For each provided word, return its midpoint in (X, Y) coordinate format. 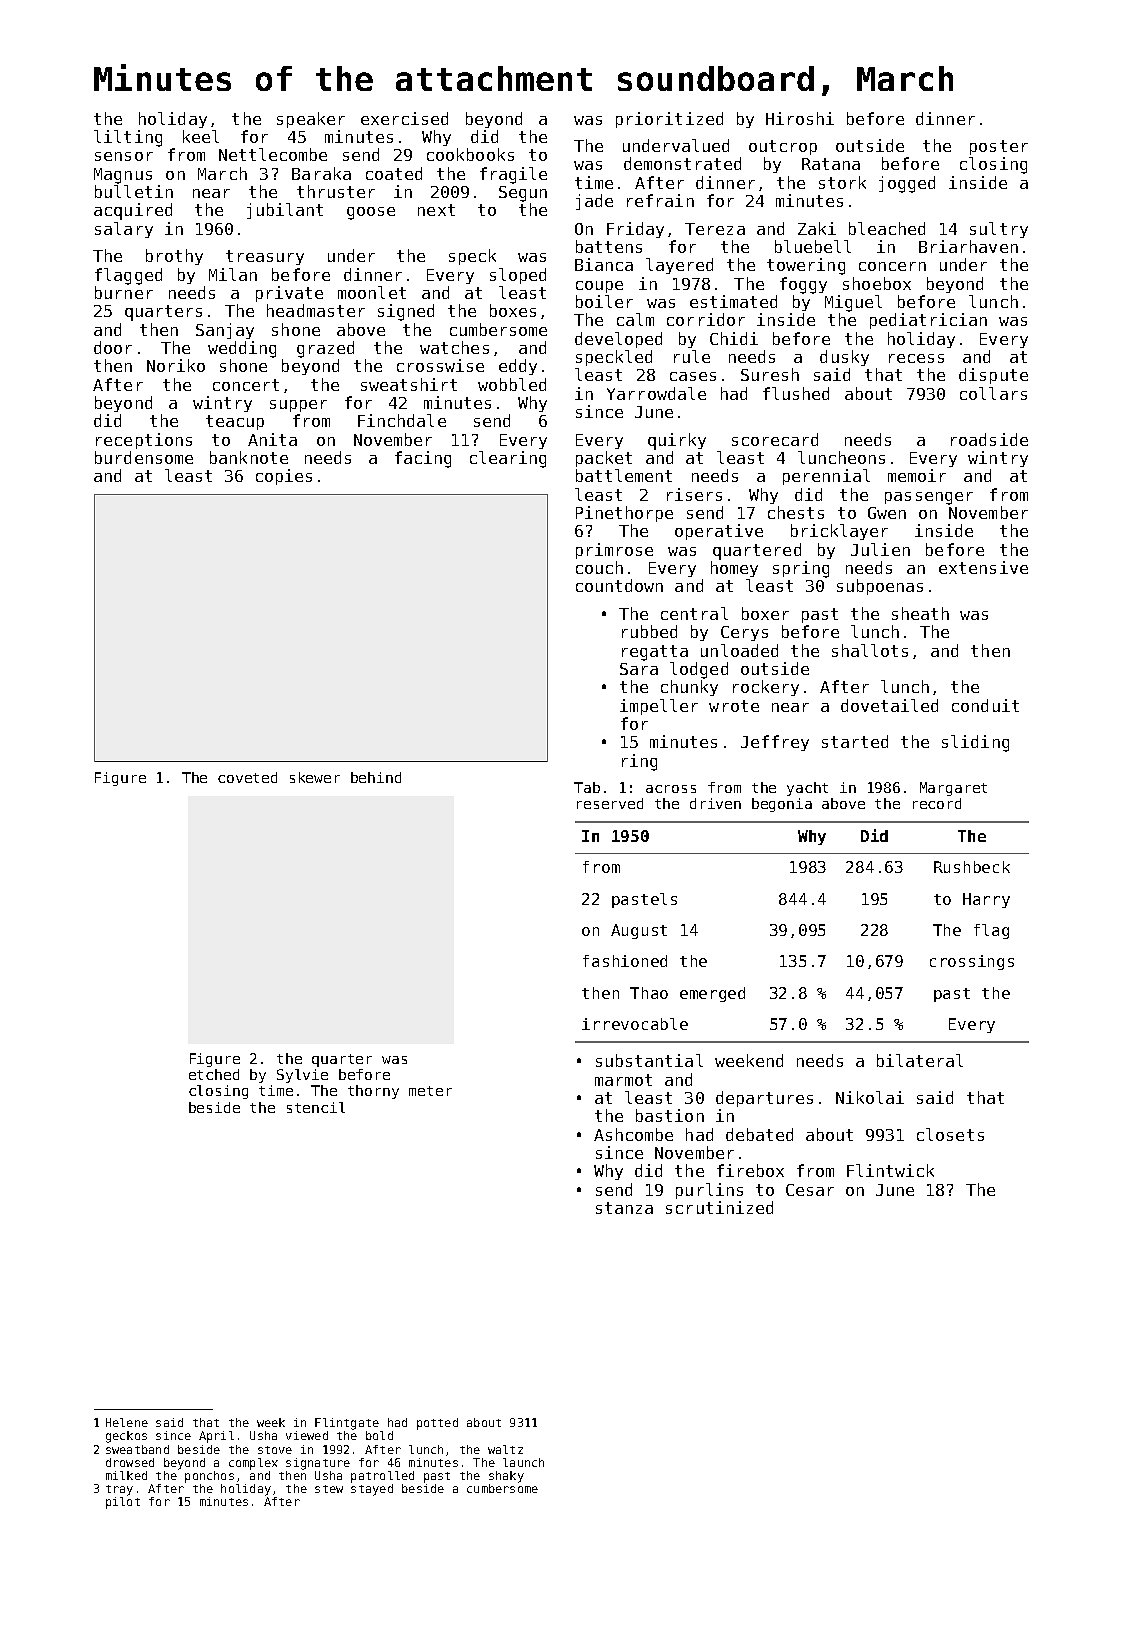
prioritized (669, 120)
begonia (782, 805)
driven (715, 803)
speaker (311, 120)
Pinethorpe (624, 514)
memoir (917, 475)
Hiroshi (800, 118)
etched (214, 1074)
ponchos (209, 1477)
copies (284, 477)
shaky (506, 1477)
